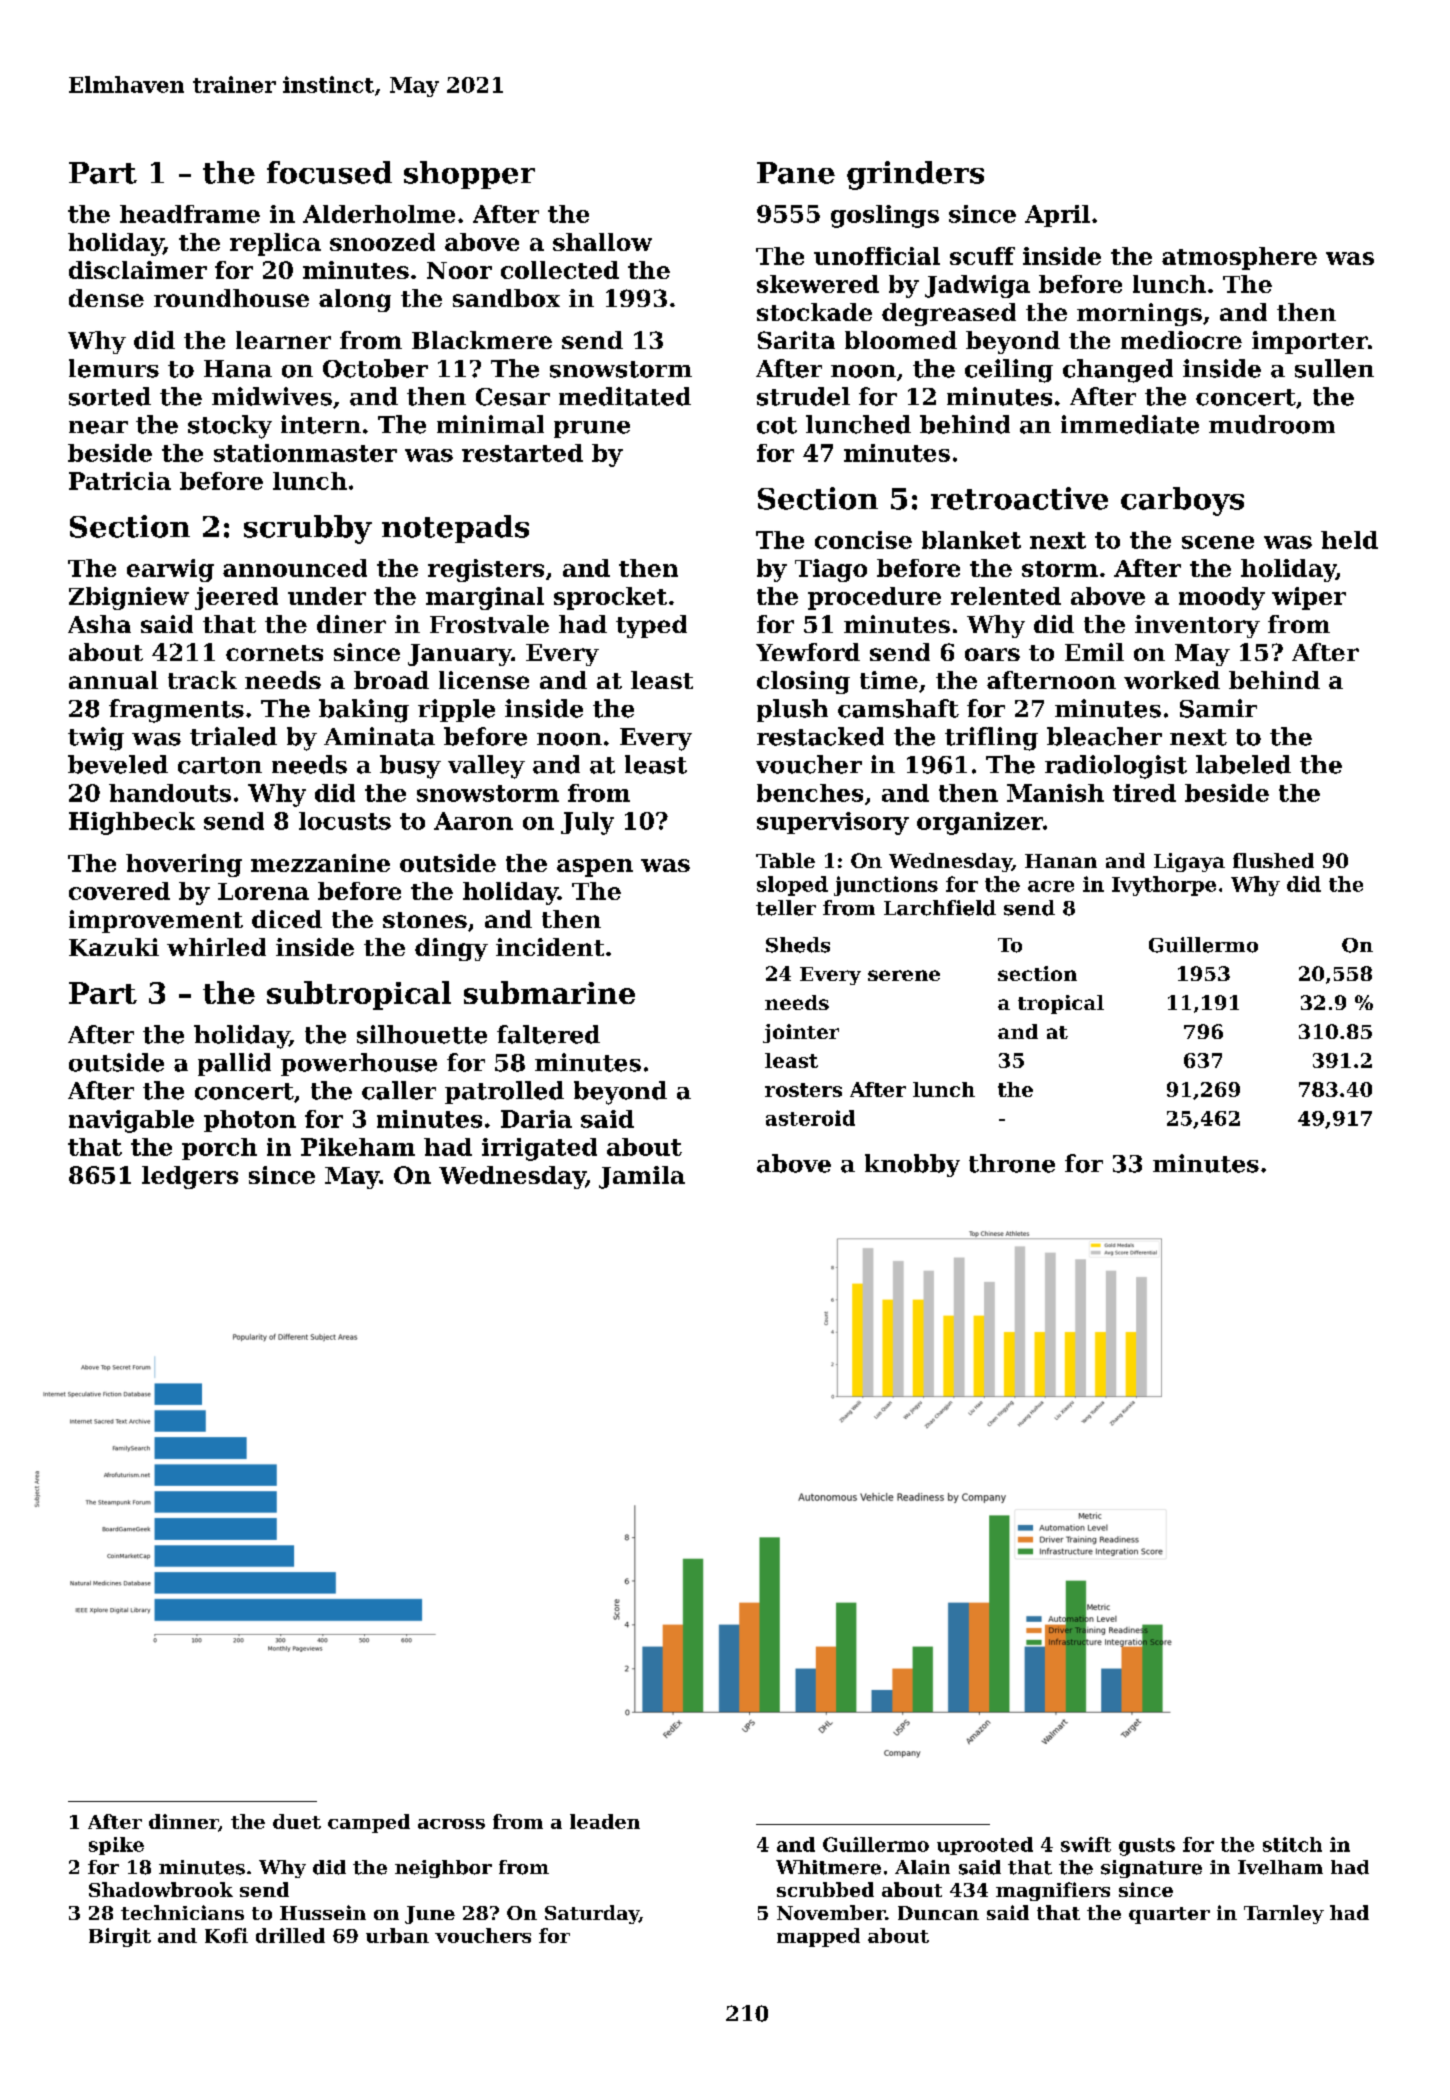 This screenshot has width=1450, height=2100. I want to click on scrubbed, so click(825, 1889).
